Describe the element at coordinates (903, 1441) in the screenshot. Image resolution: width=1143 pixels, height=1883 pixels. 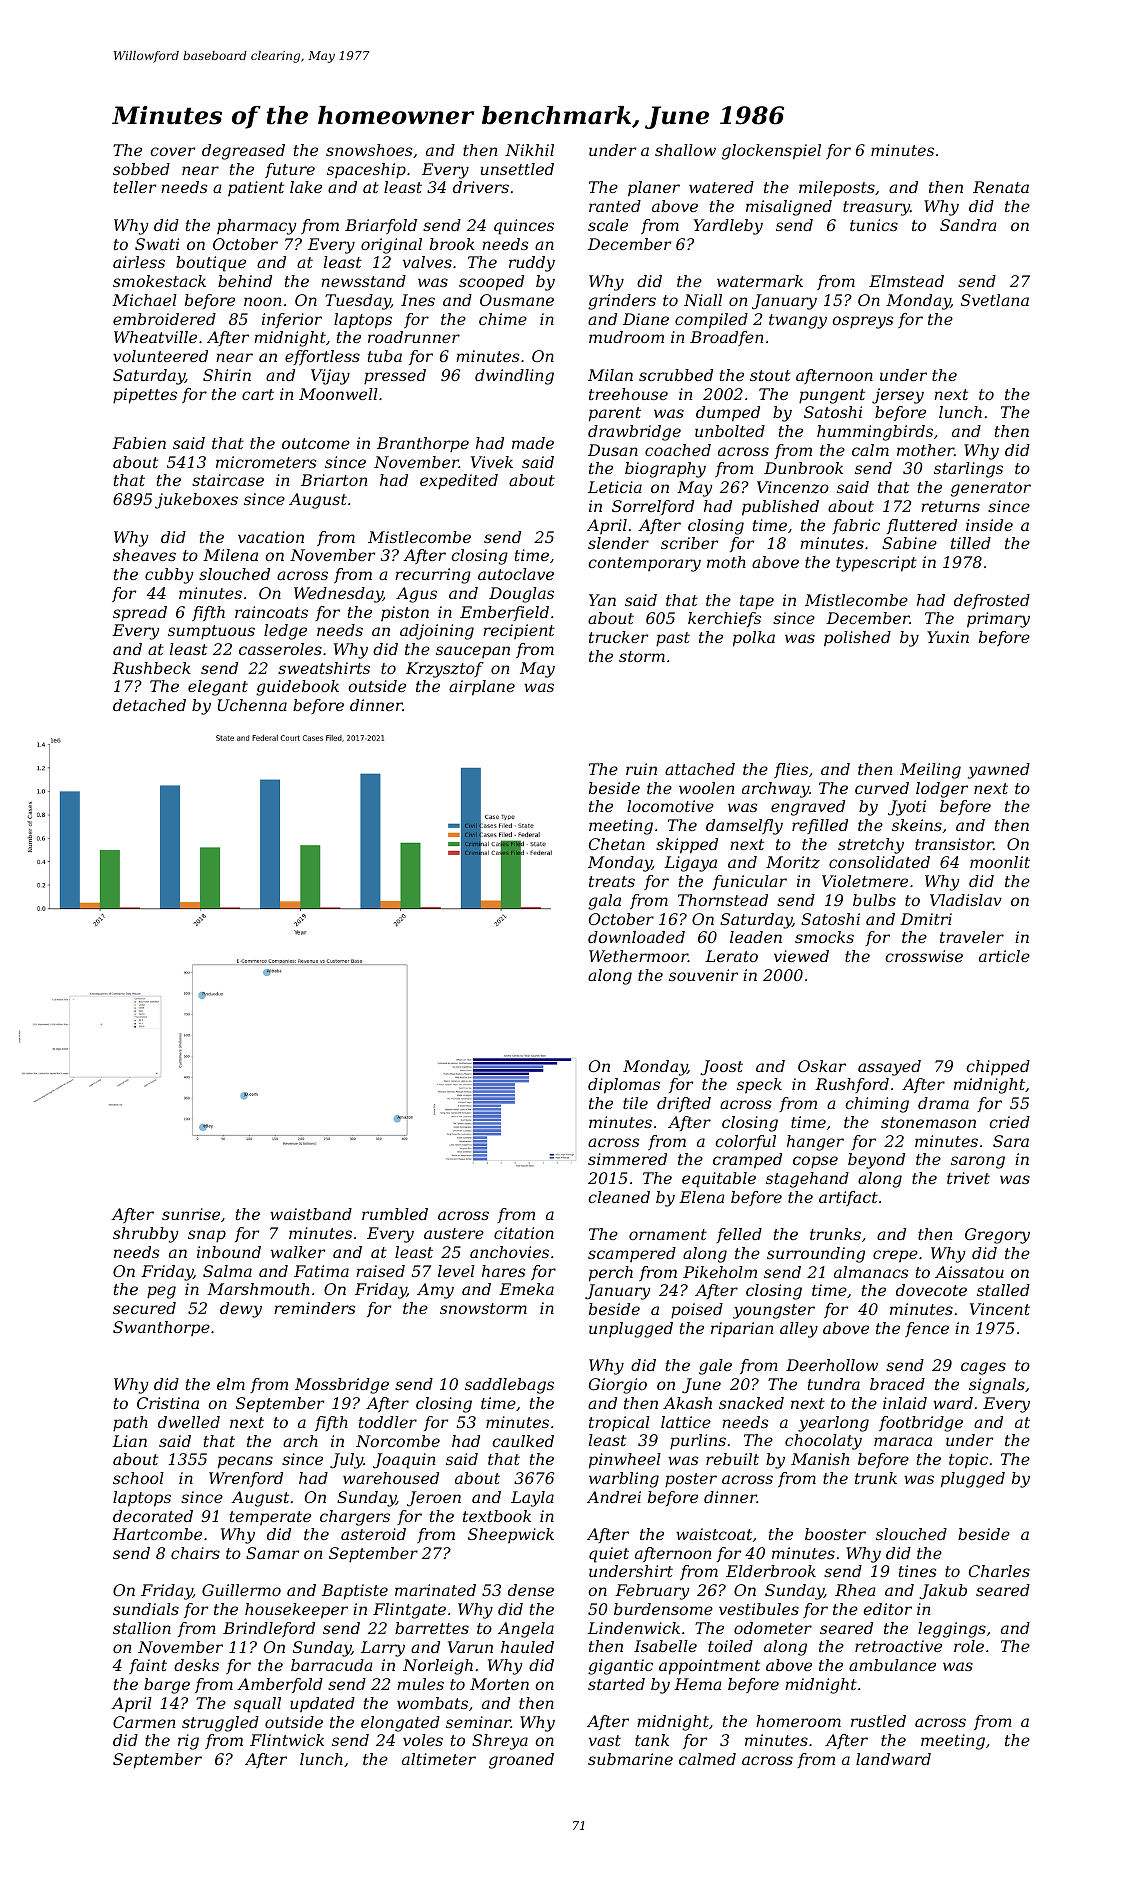
I see `maraca` at that location.
